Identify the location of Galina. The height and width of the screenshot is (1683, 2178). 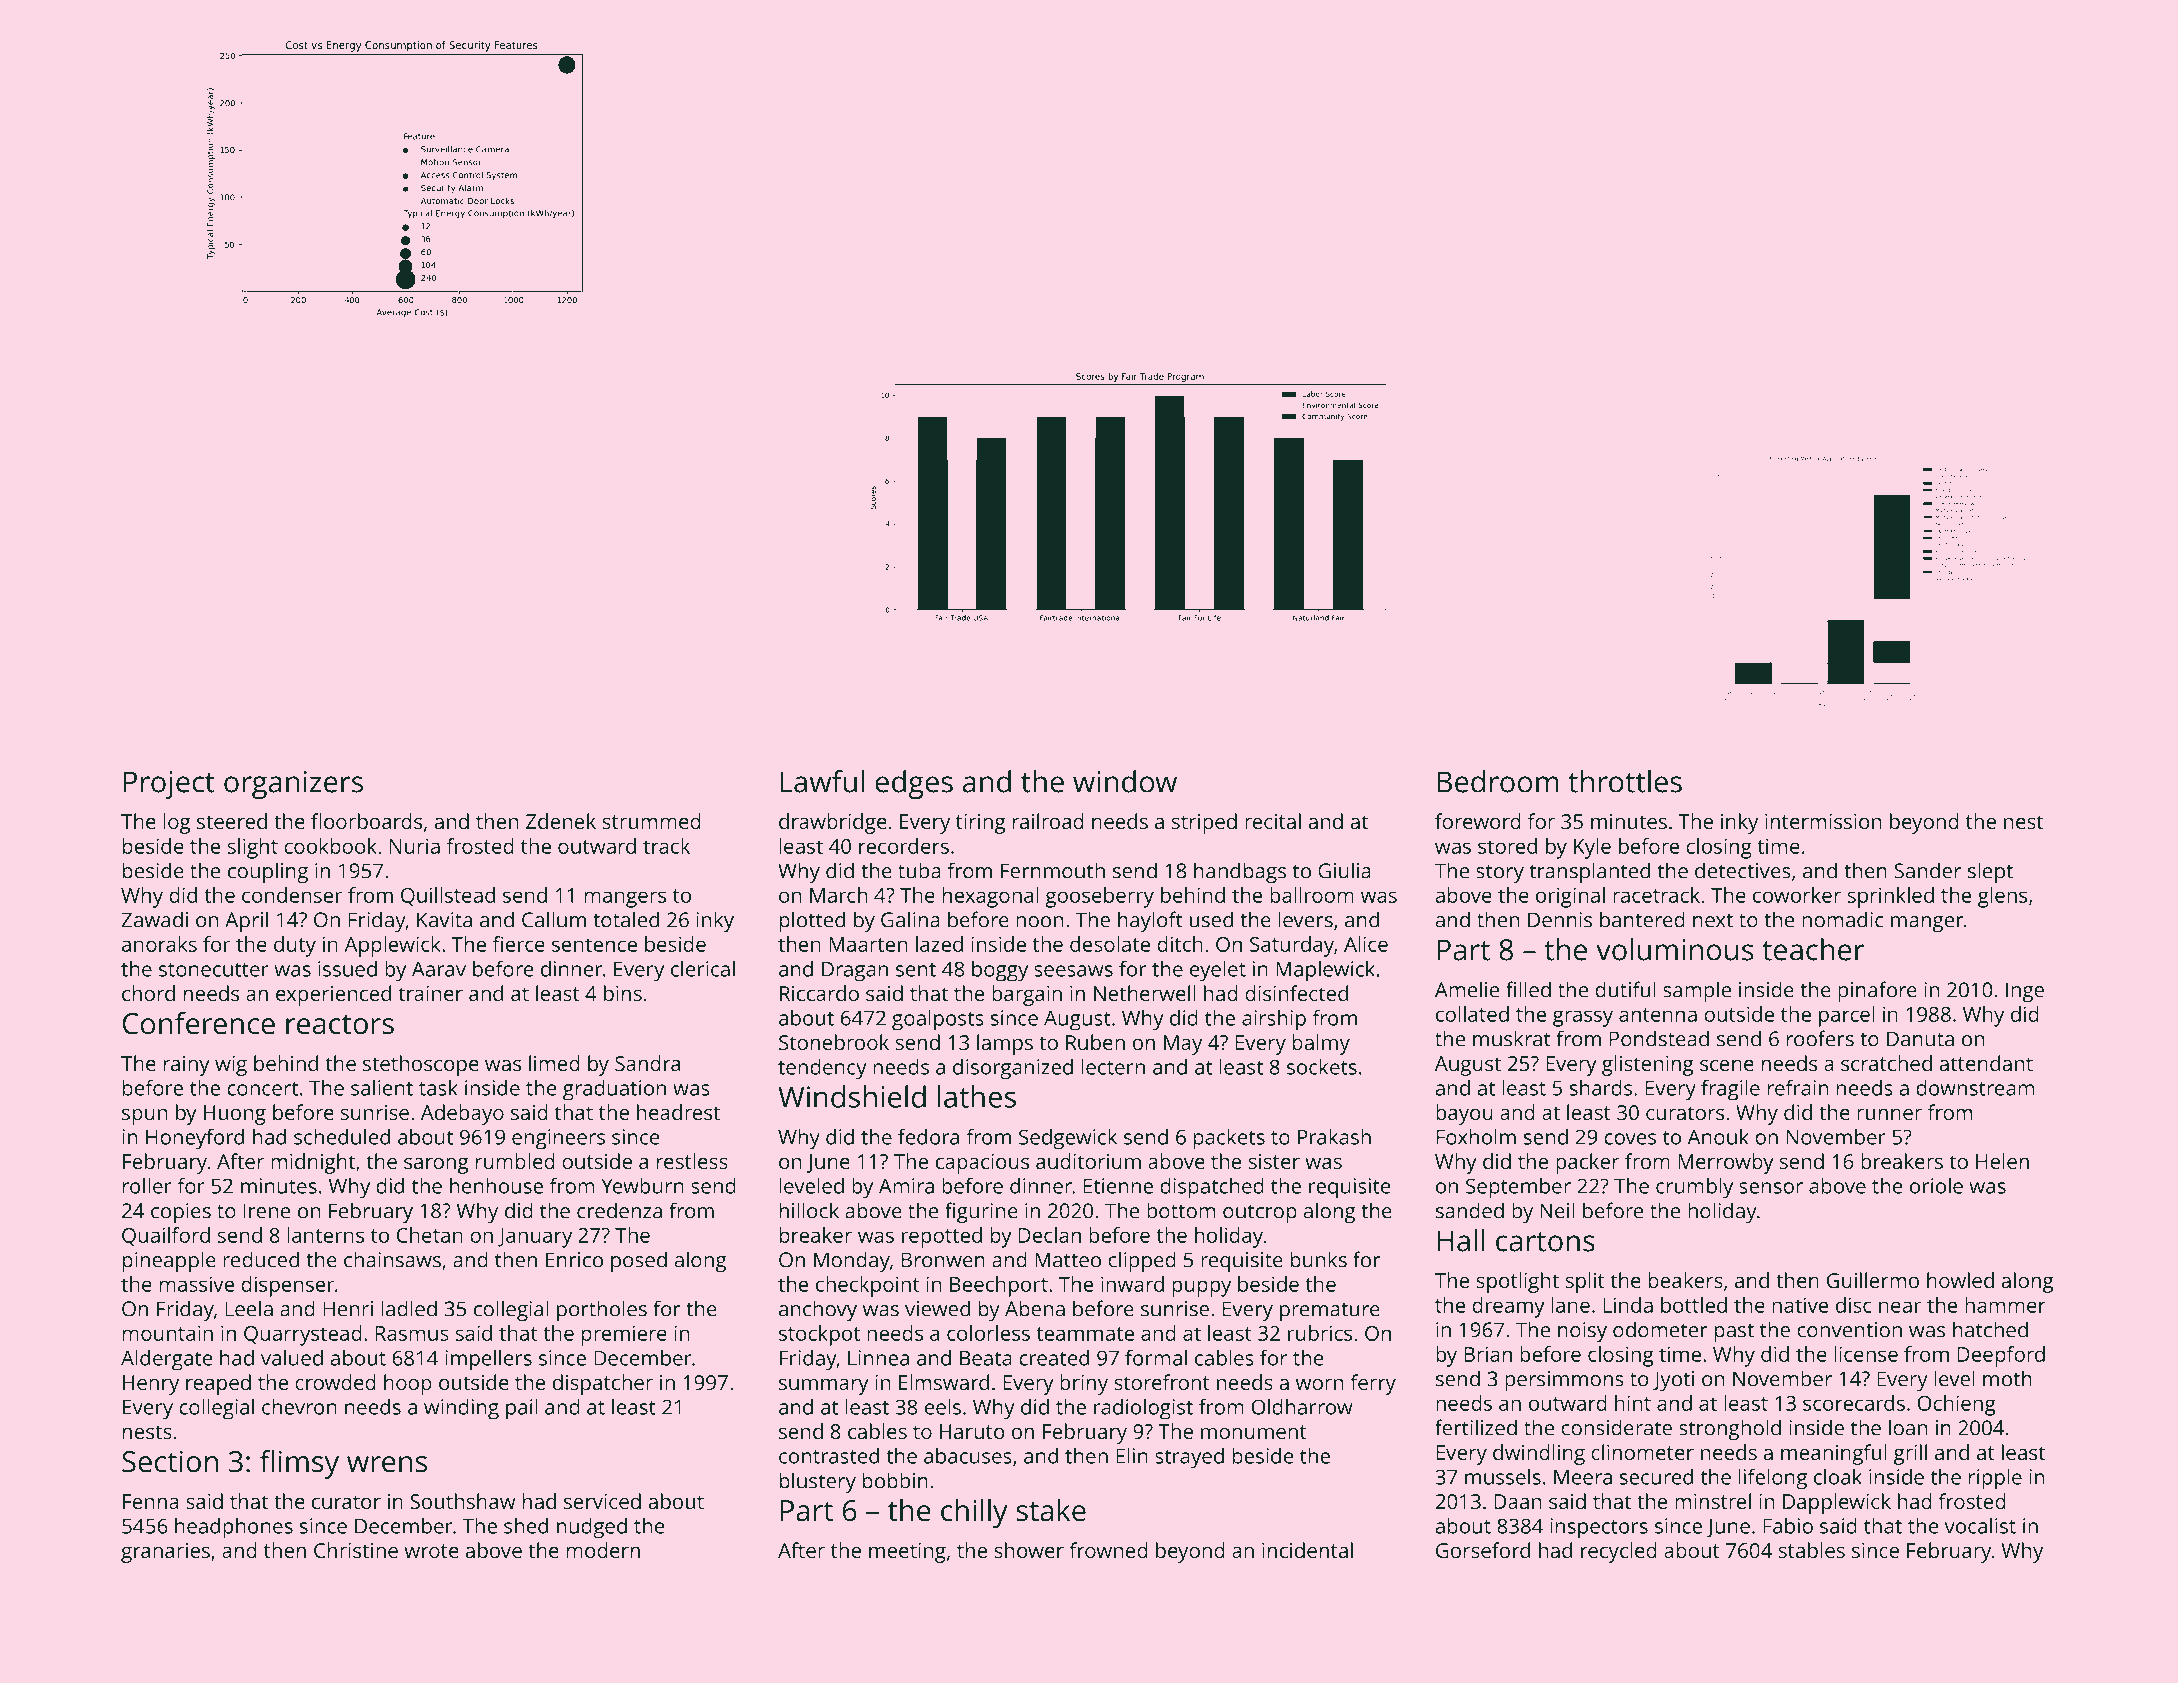
(910, 919).
